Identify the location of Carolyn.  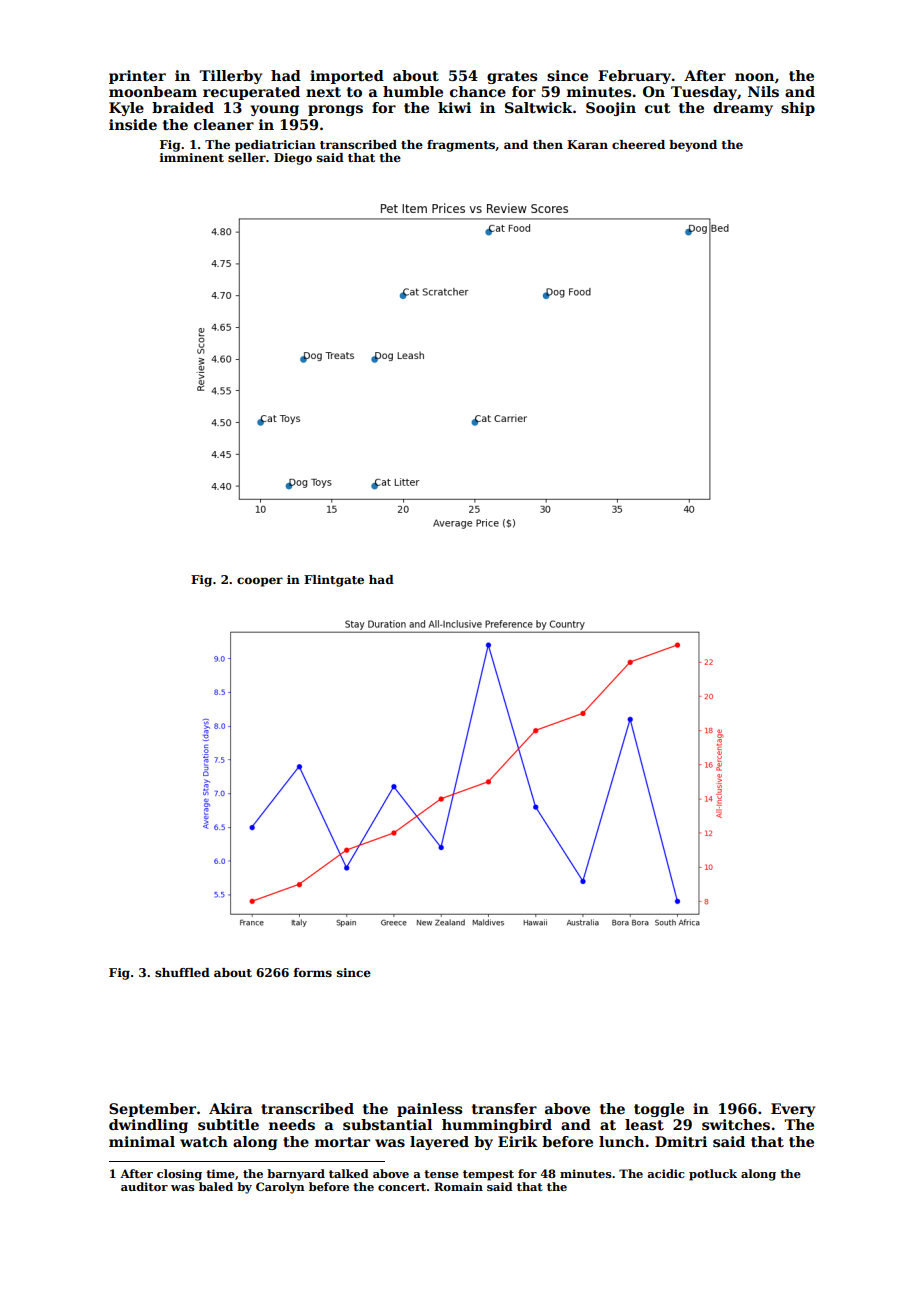
(280, 1188).
